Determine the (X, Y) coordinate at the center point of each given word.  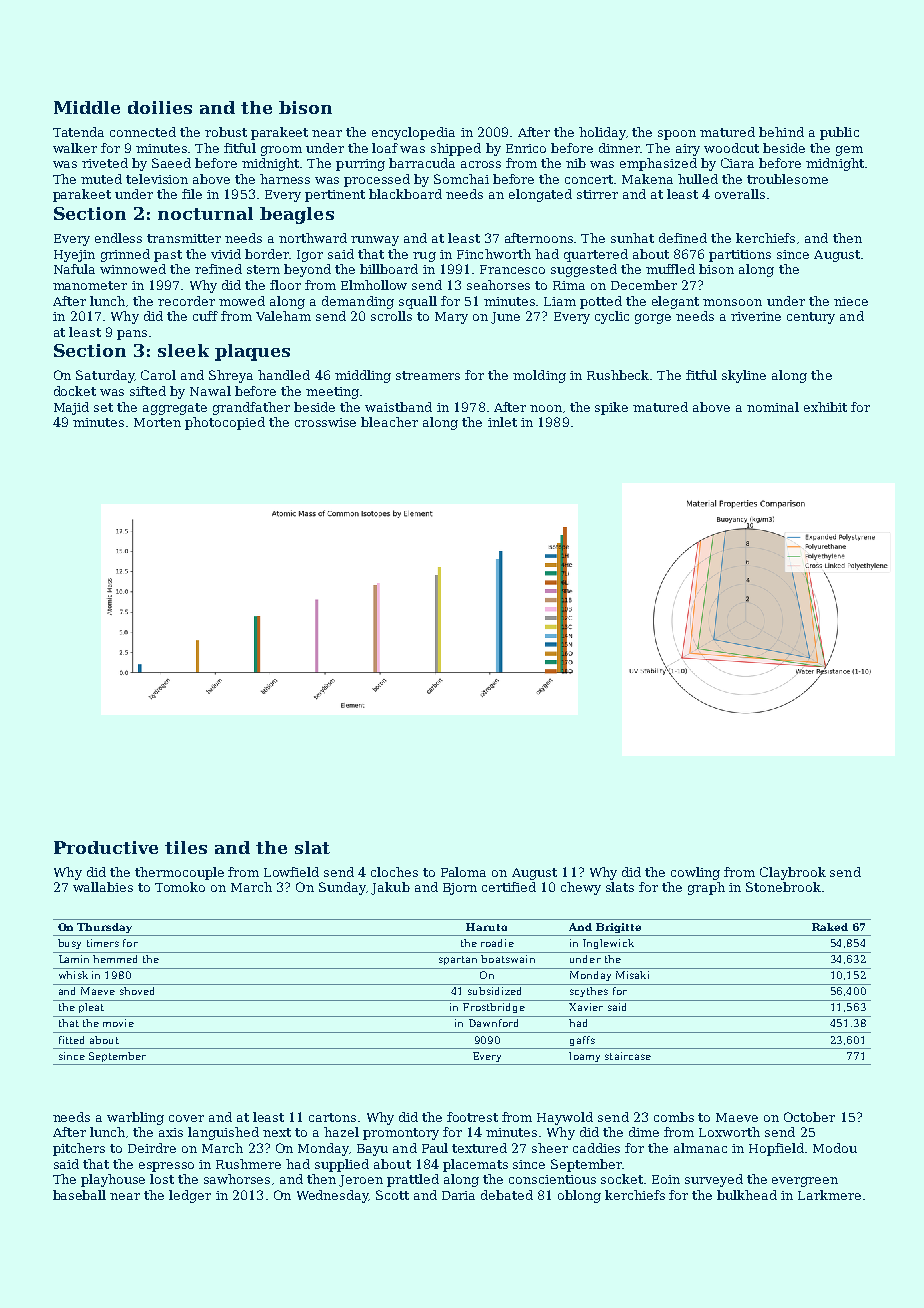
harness (285, 179)
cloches (394, 872)
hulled (698, 179)
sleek (183, 350)
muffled (670, 269)
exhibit (825, 407)
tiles (186, 847)
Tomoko (180, 887)
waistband (398, 407)
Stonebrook (783, 887)
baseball (79, 1195)
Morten (157, 422)
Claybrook (793, 873)
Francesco (512, 269)
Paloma (463, 872)
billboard (389, 269)
